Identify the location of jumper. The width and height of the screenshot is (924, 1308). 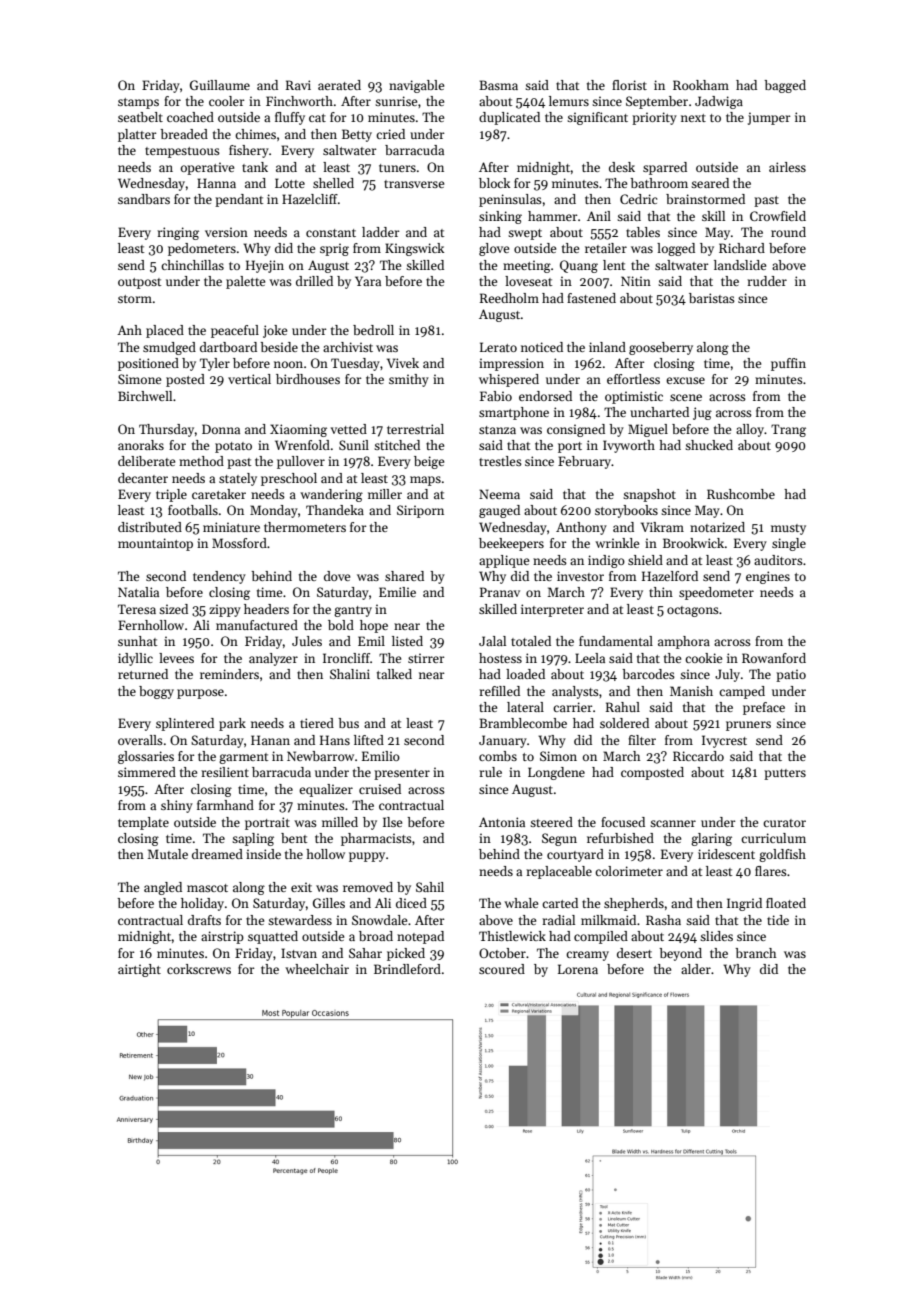
(769, 118).
